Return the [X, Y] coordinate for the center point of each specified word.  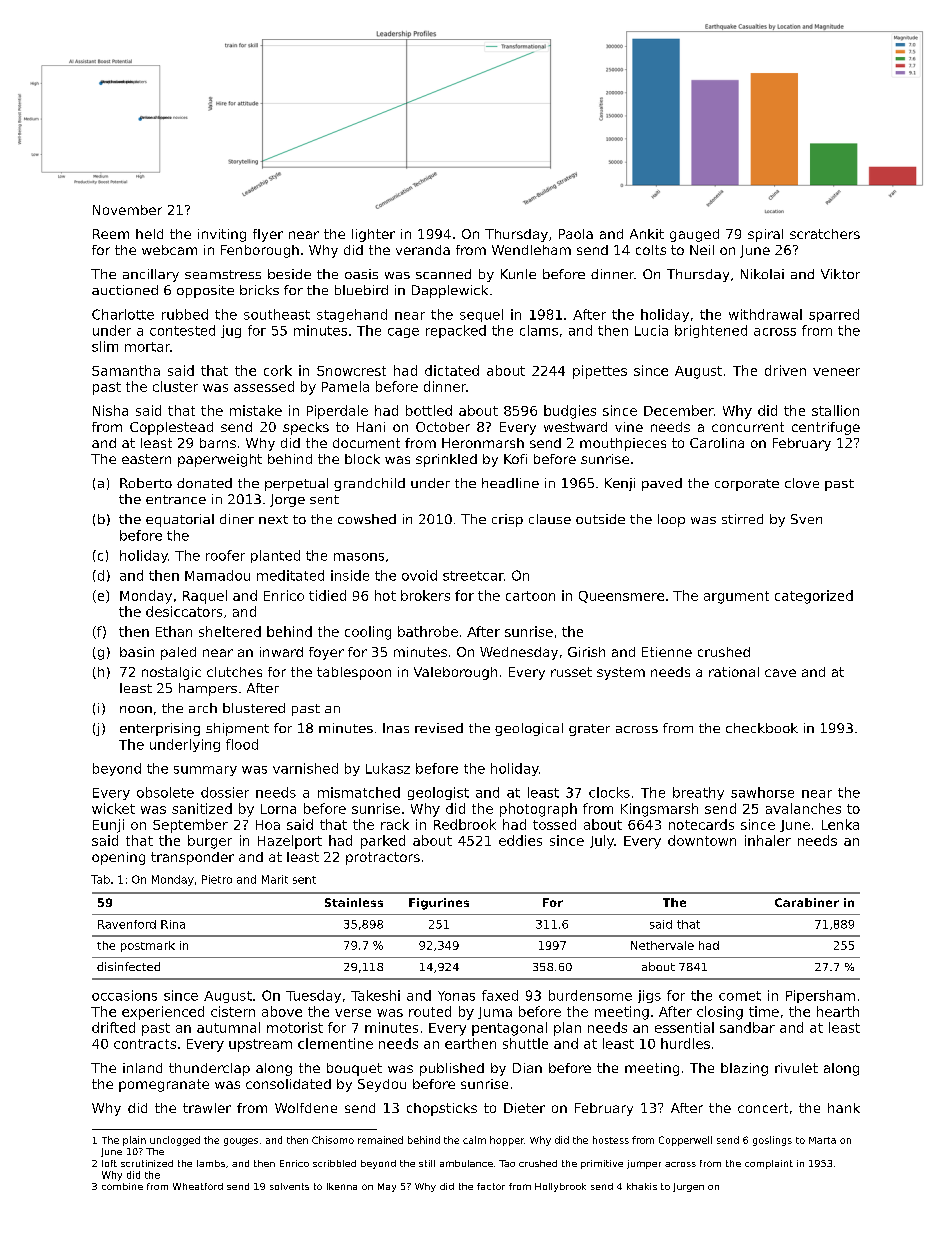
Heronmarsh [483, 443]
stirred [742, 519]
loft [109, 1163]
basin [137, 652]
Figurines [439, 904]
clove [802, 483]
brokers [425, 595]
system [621, 673]
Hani [371, 427]
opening [118, 858]
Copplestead [171, 428]
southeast [277, 314]
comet [740, 996]
